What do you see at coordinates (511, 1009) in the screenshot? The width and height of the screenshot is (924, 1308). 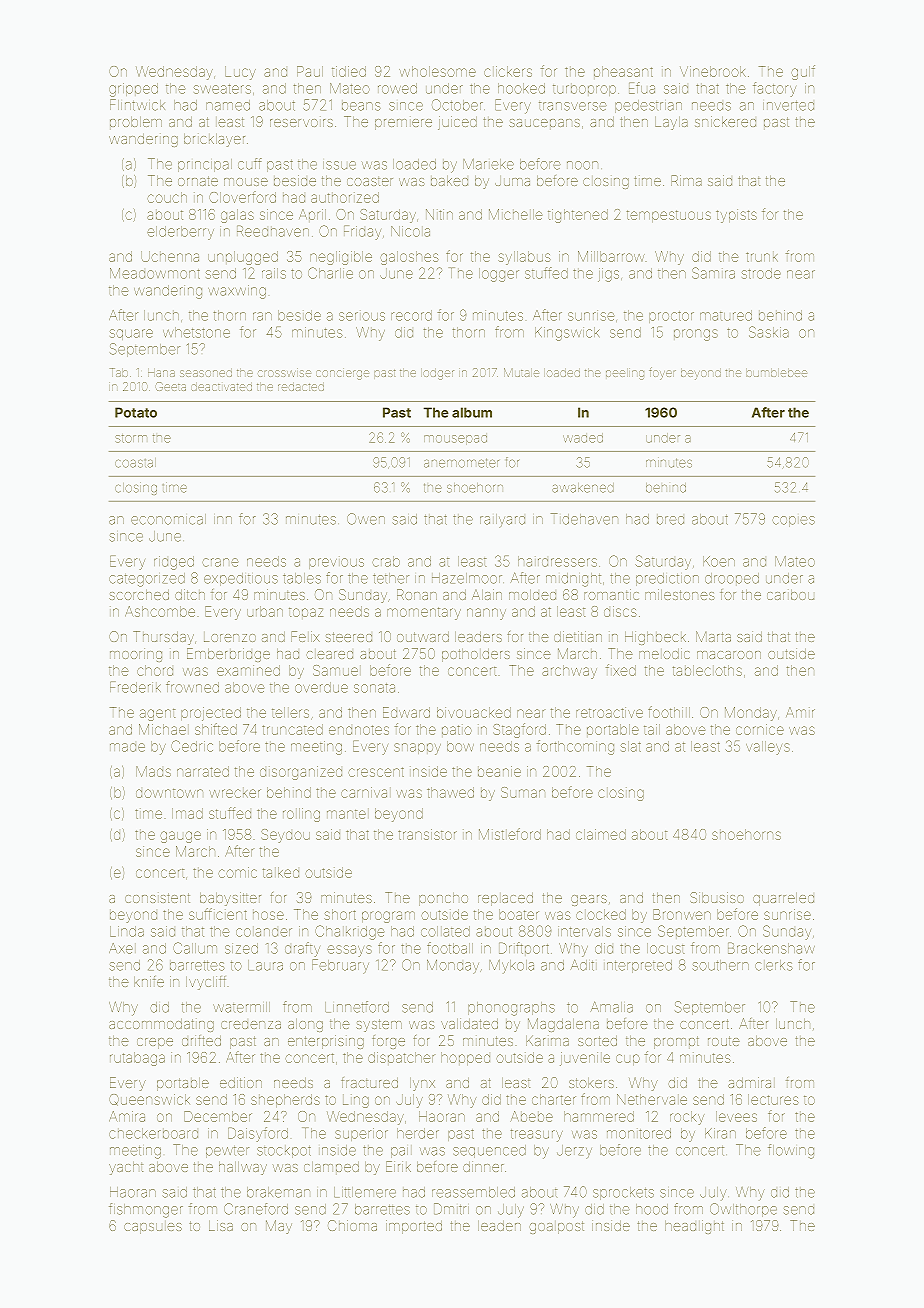 I see `phonographs` at bounding box center [511, 1009].
